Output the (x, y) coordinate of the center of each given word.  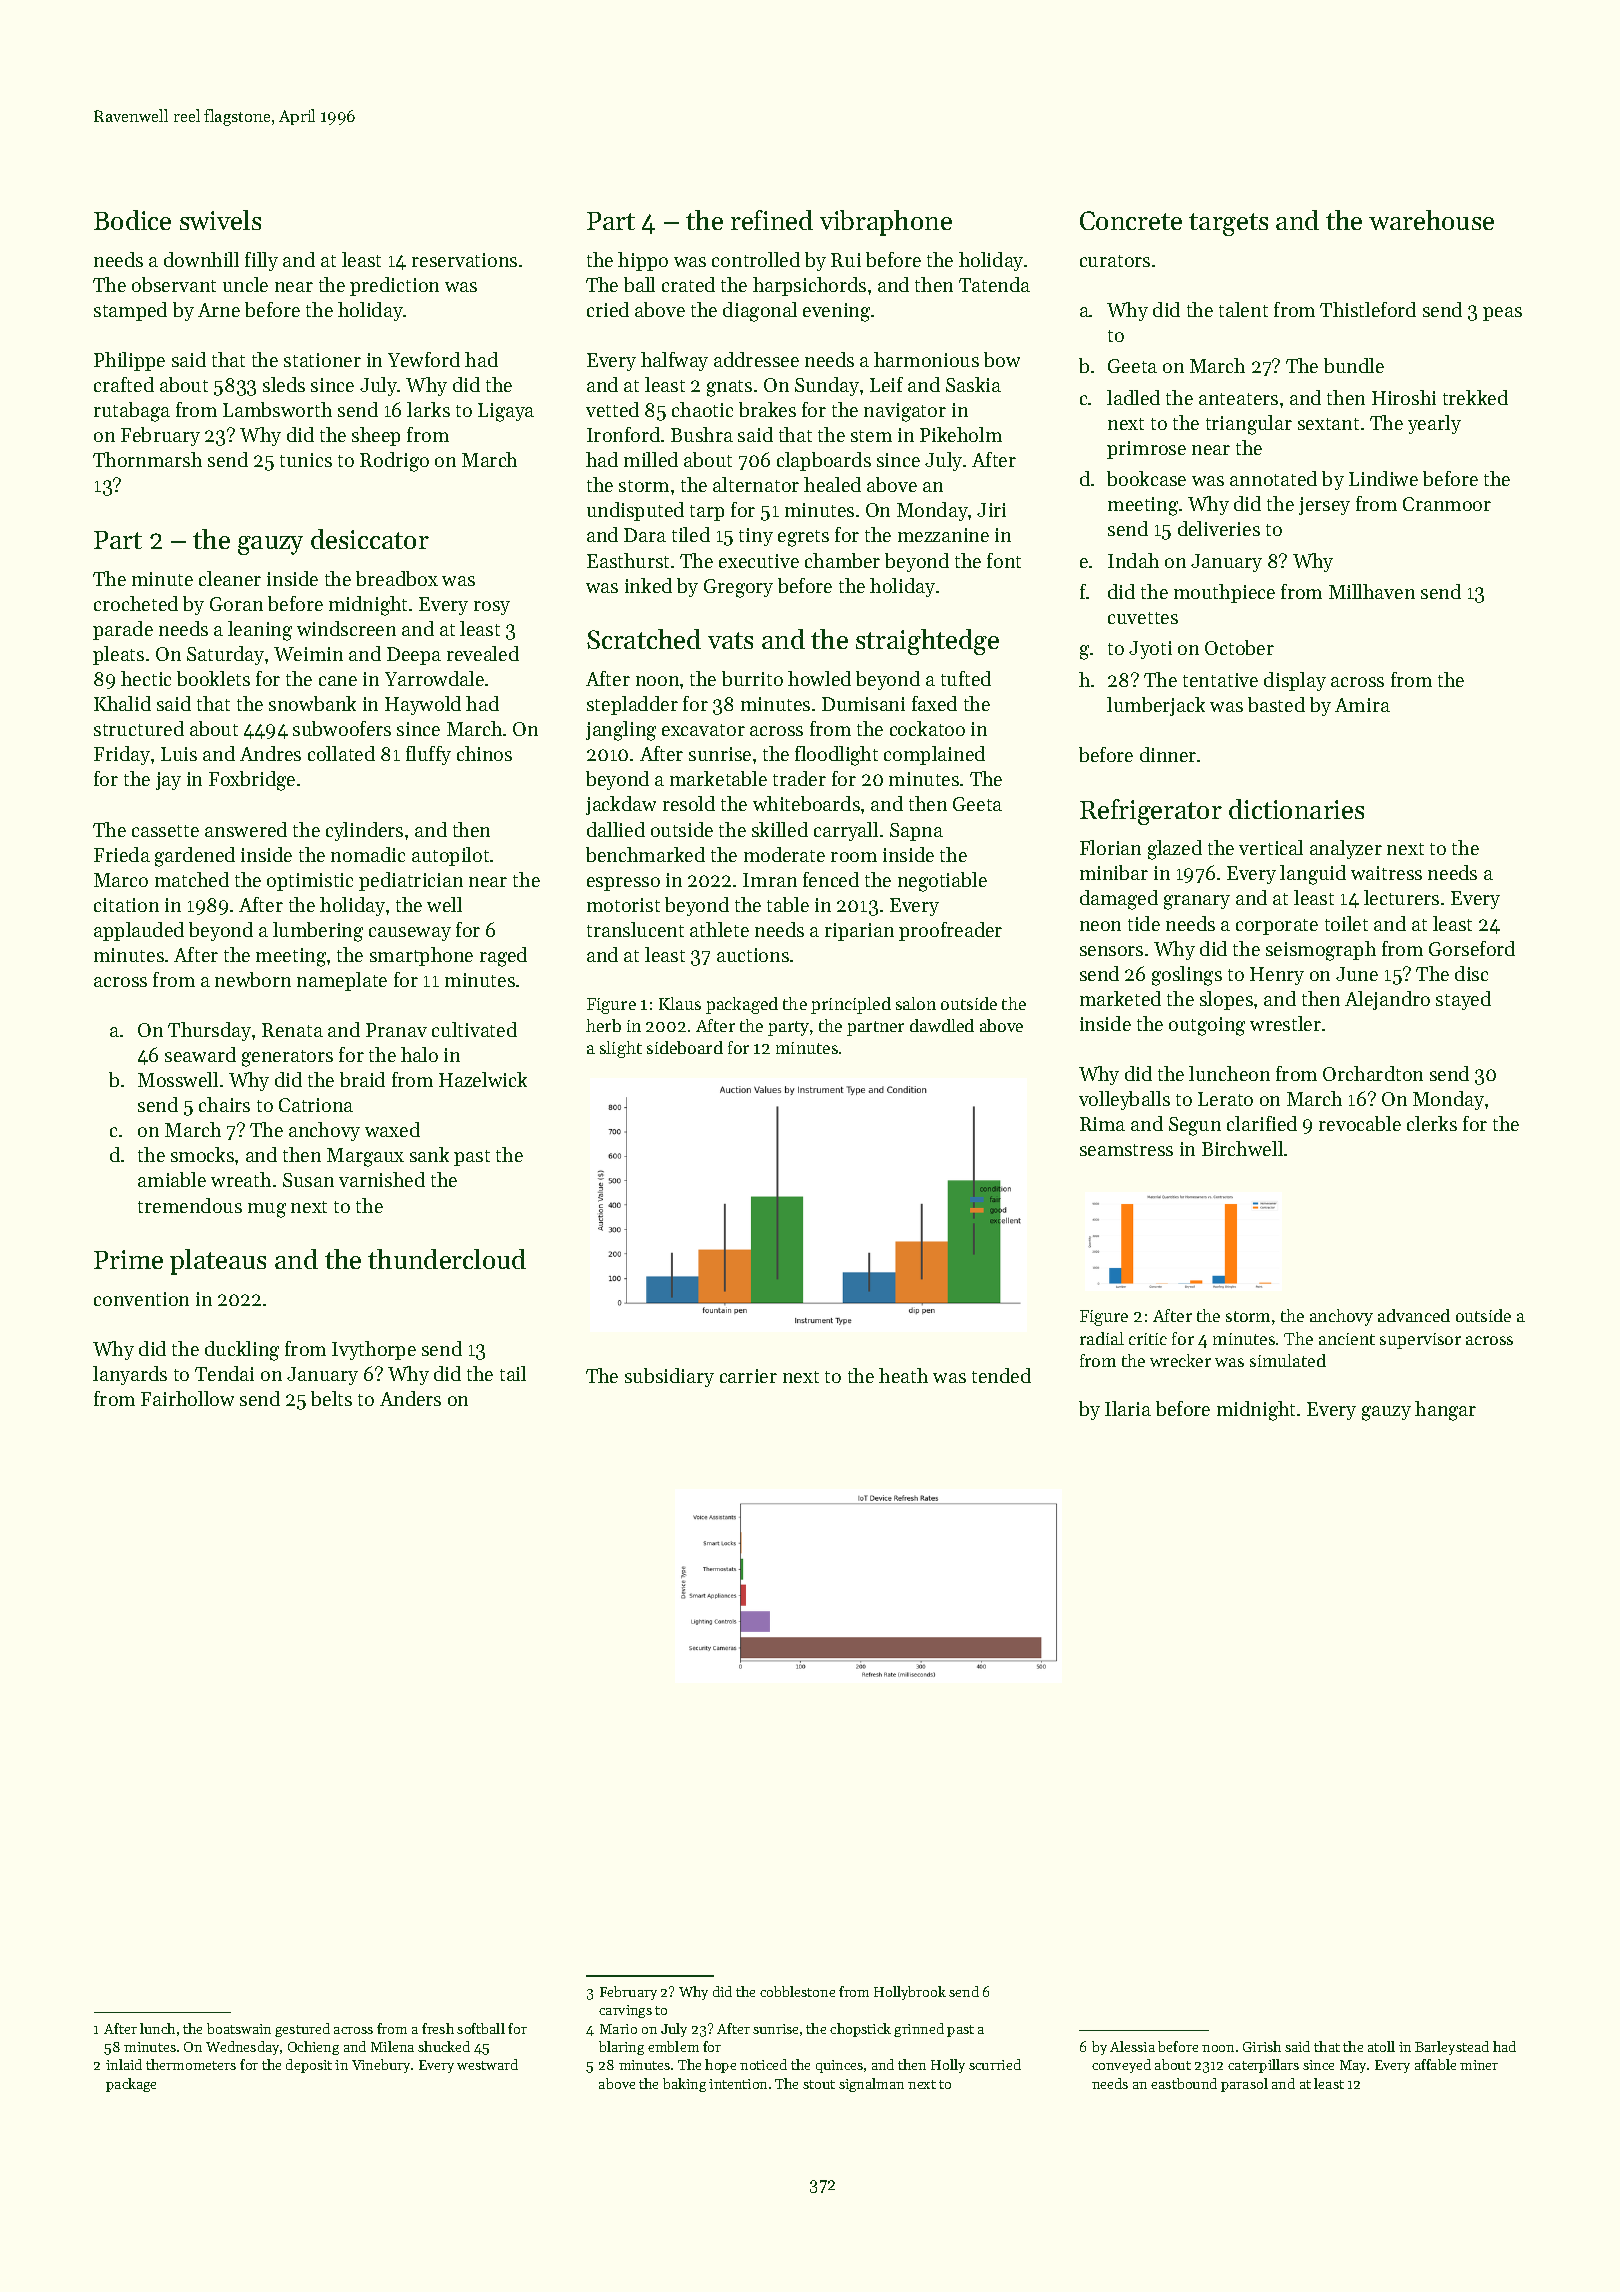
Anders (410, 1398)
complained (934, 755)
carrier (748, 1376)
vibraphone (886, 223)
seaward (200, 1054)
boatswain (239, 2028)
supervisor (1420, 1341)
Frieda (122, 854)
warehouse (1431, 220)
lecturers (1401, 897)
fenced (831, 879)
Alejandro (1387, 1000)
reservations (464, 260)
